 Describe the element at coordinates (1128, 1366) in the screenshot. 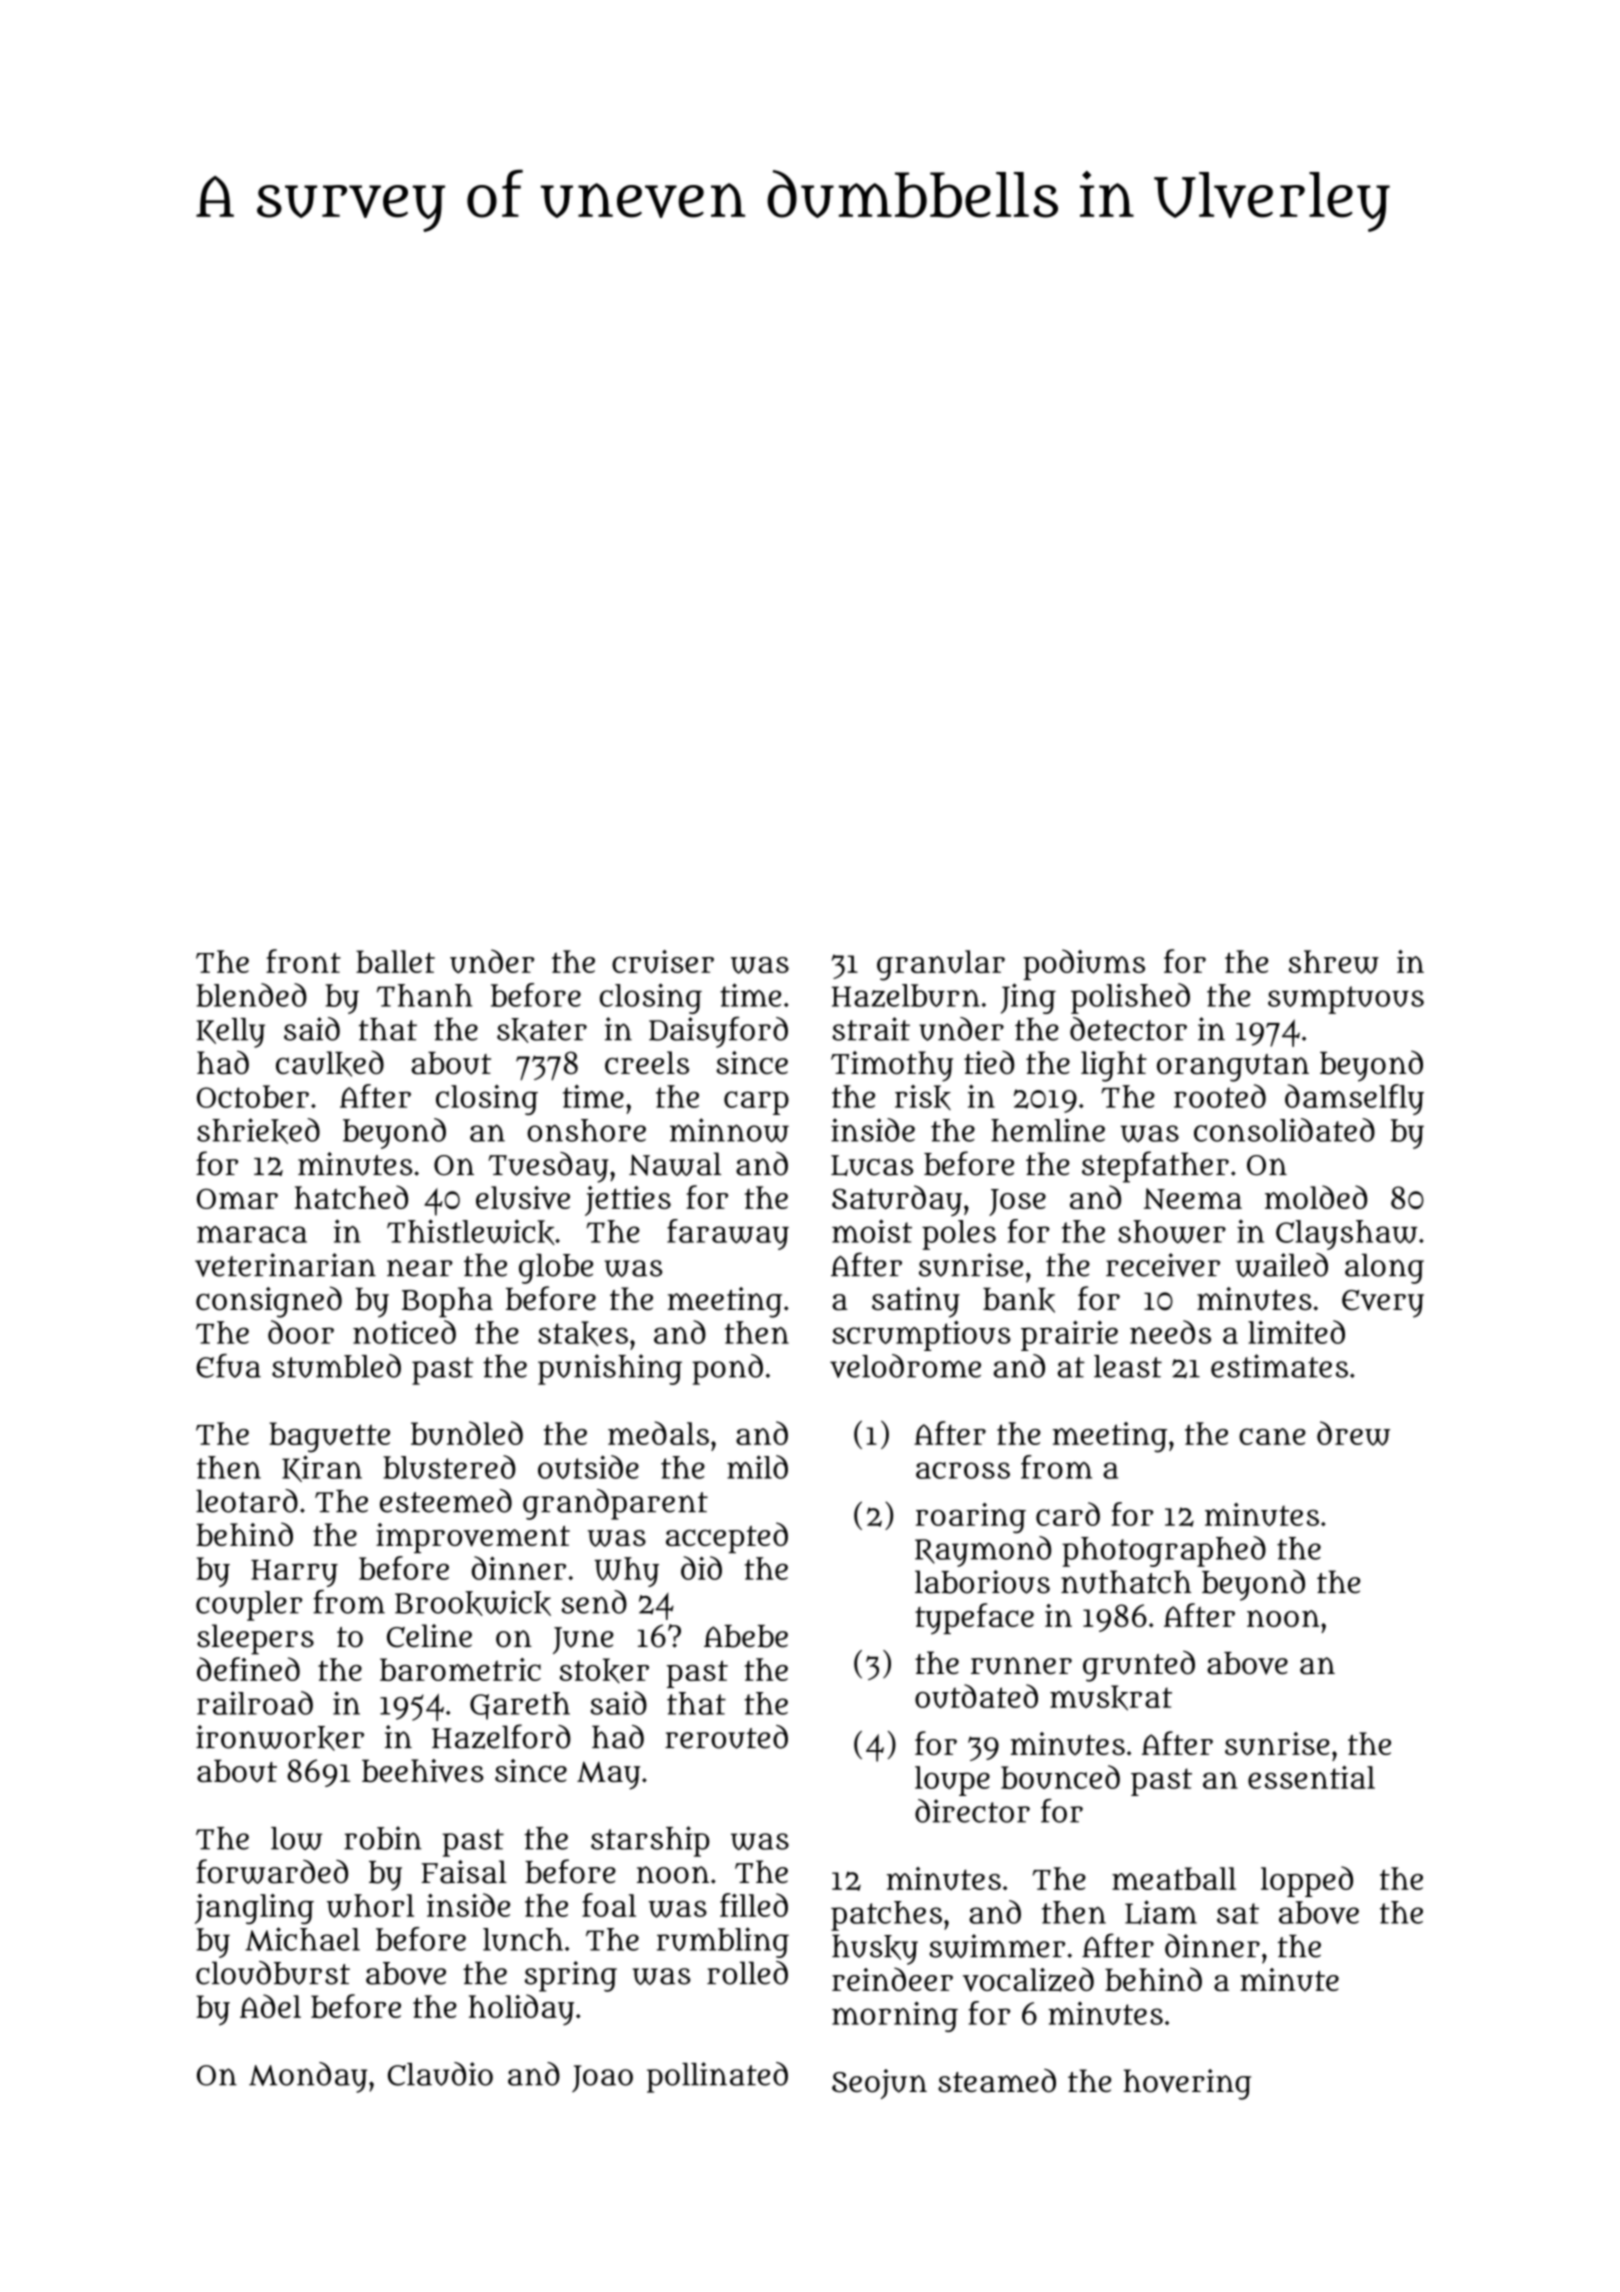

I see `least` at that location.
